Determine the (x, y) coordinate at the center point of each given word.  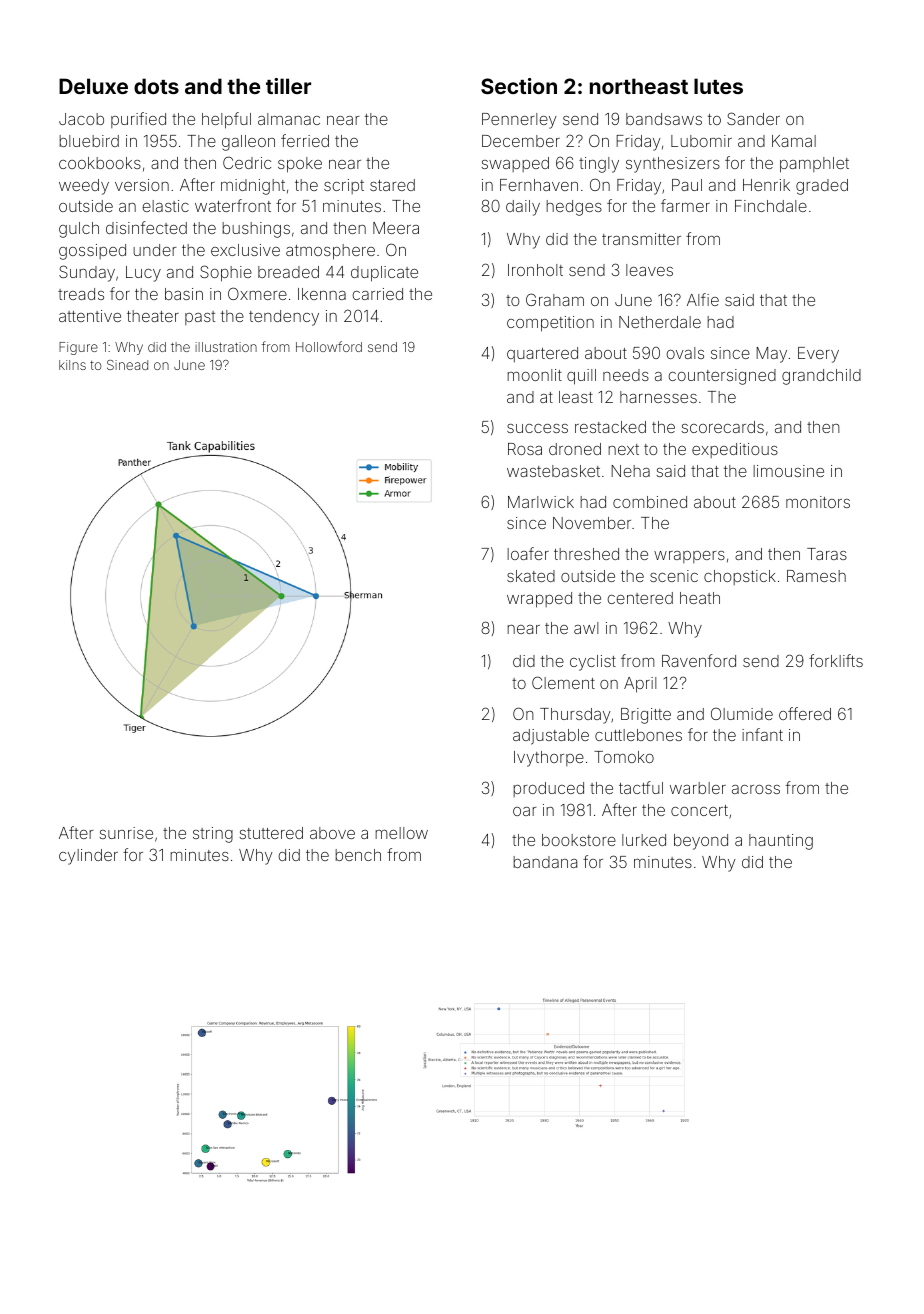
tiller (288, 86)
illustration (226, 347)
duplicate (384, 274)
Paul (687, 185)
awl (586, 628)
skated (531, 576)
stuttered (271, 833)
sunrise (126, 833)
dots (156, 86)
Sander (753, 118)
